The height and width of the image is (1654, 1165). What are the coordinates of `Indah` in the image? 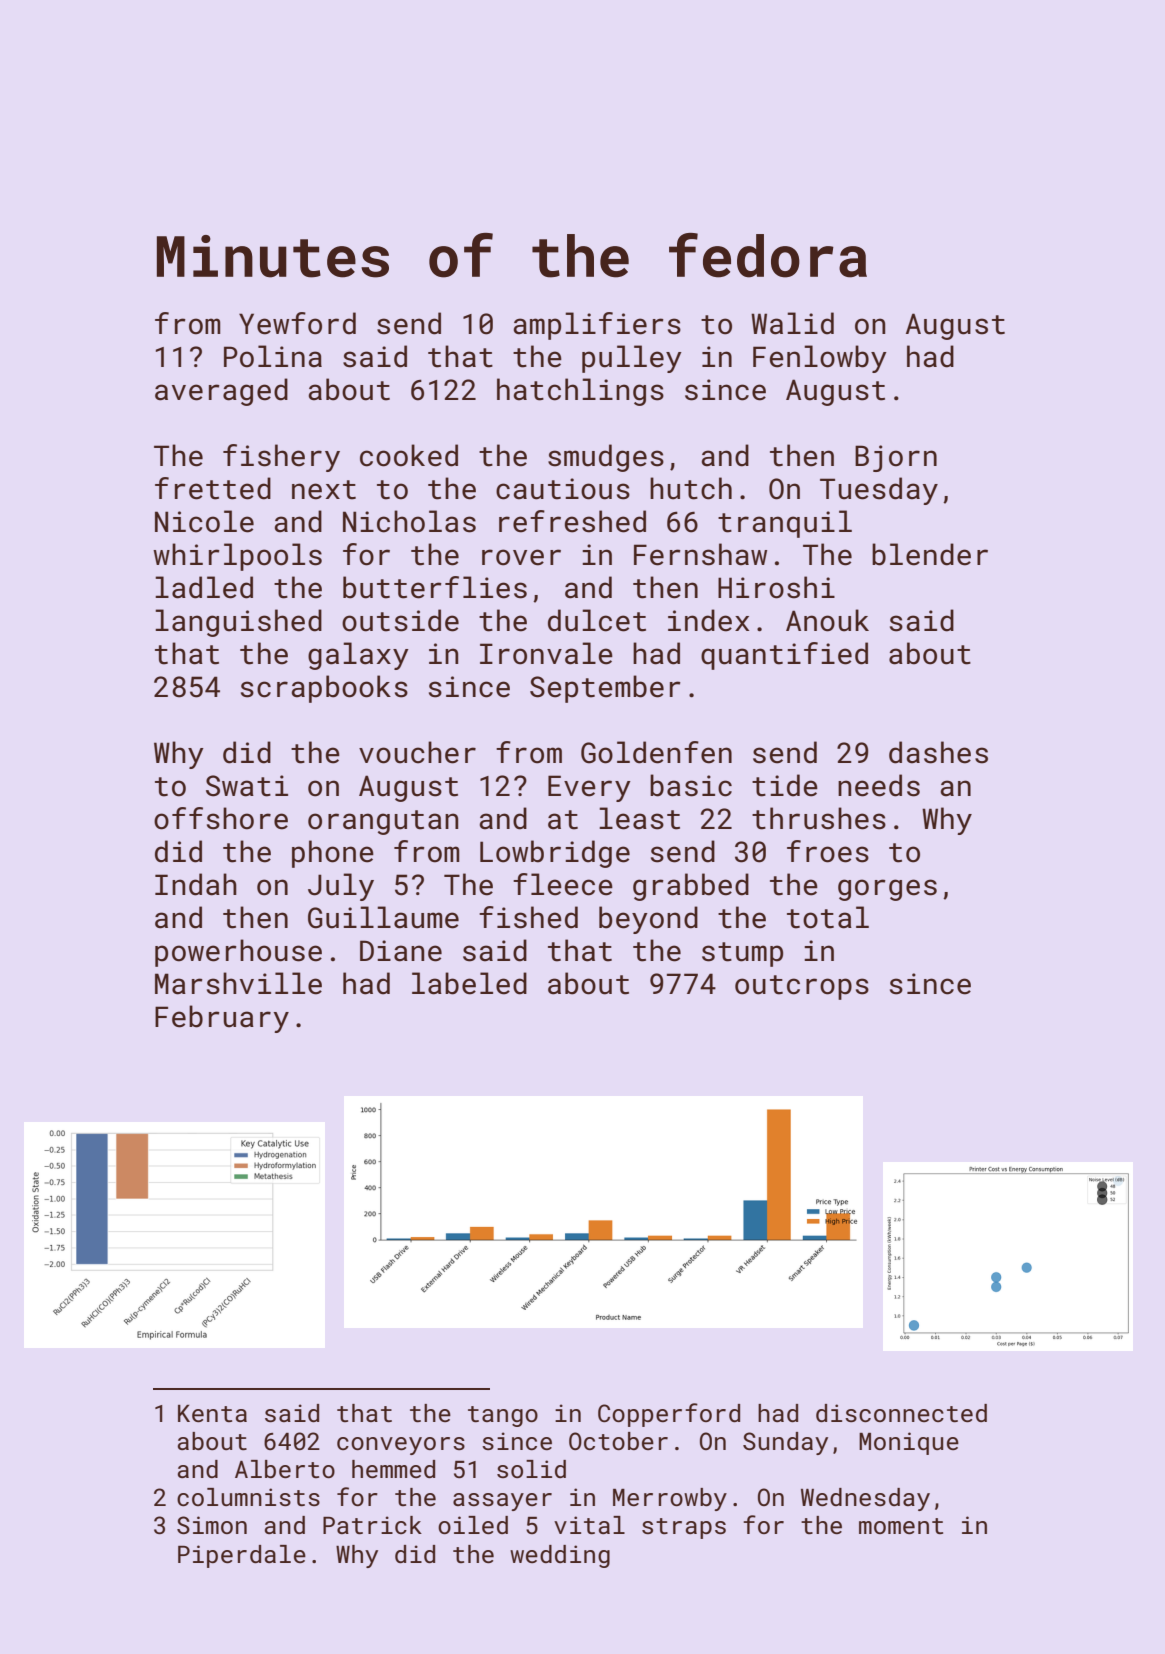 It's located at (196, 884).
